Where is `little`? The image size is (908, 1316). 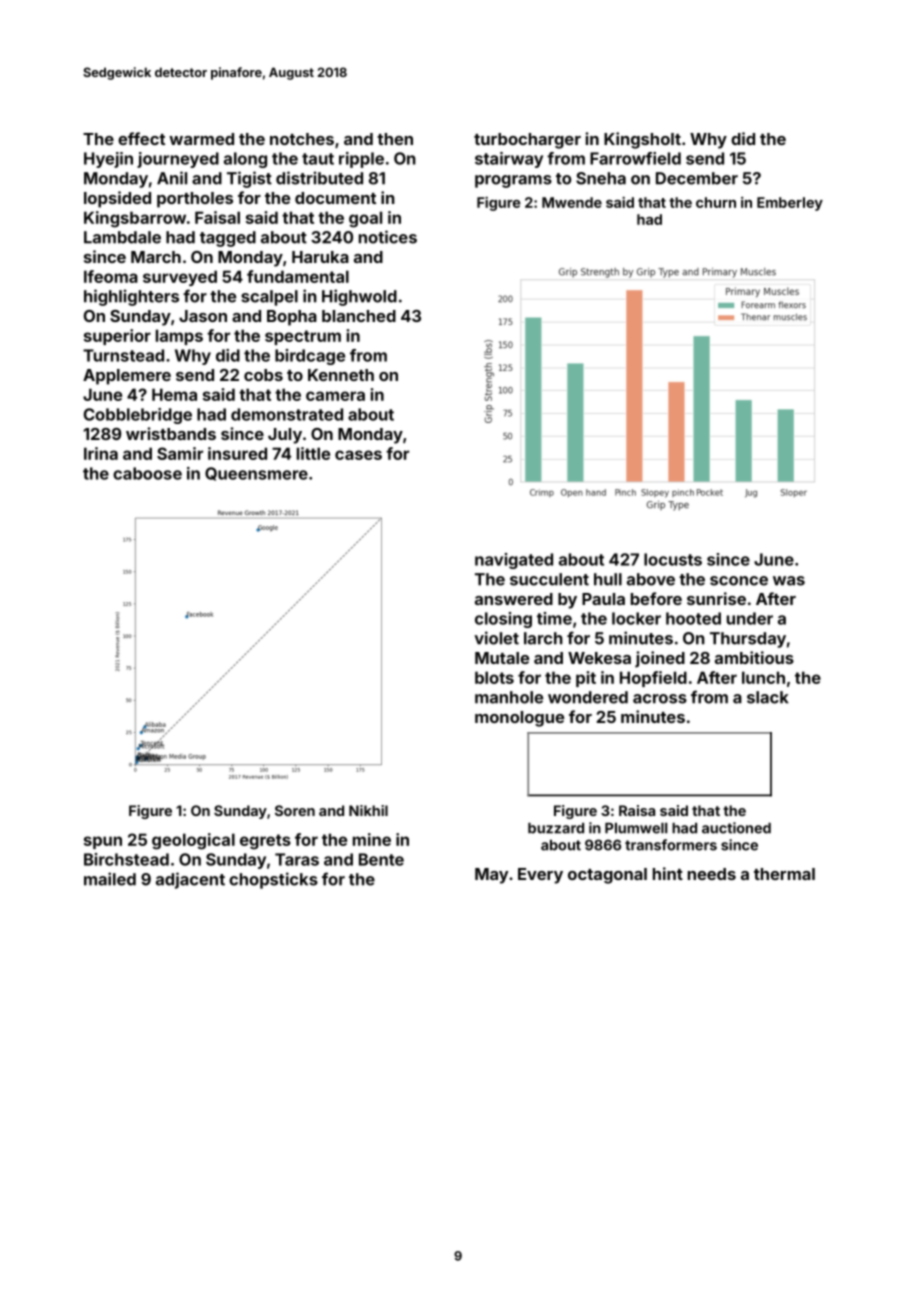
little is located at coordinates (313, 453).
